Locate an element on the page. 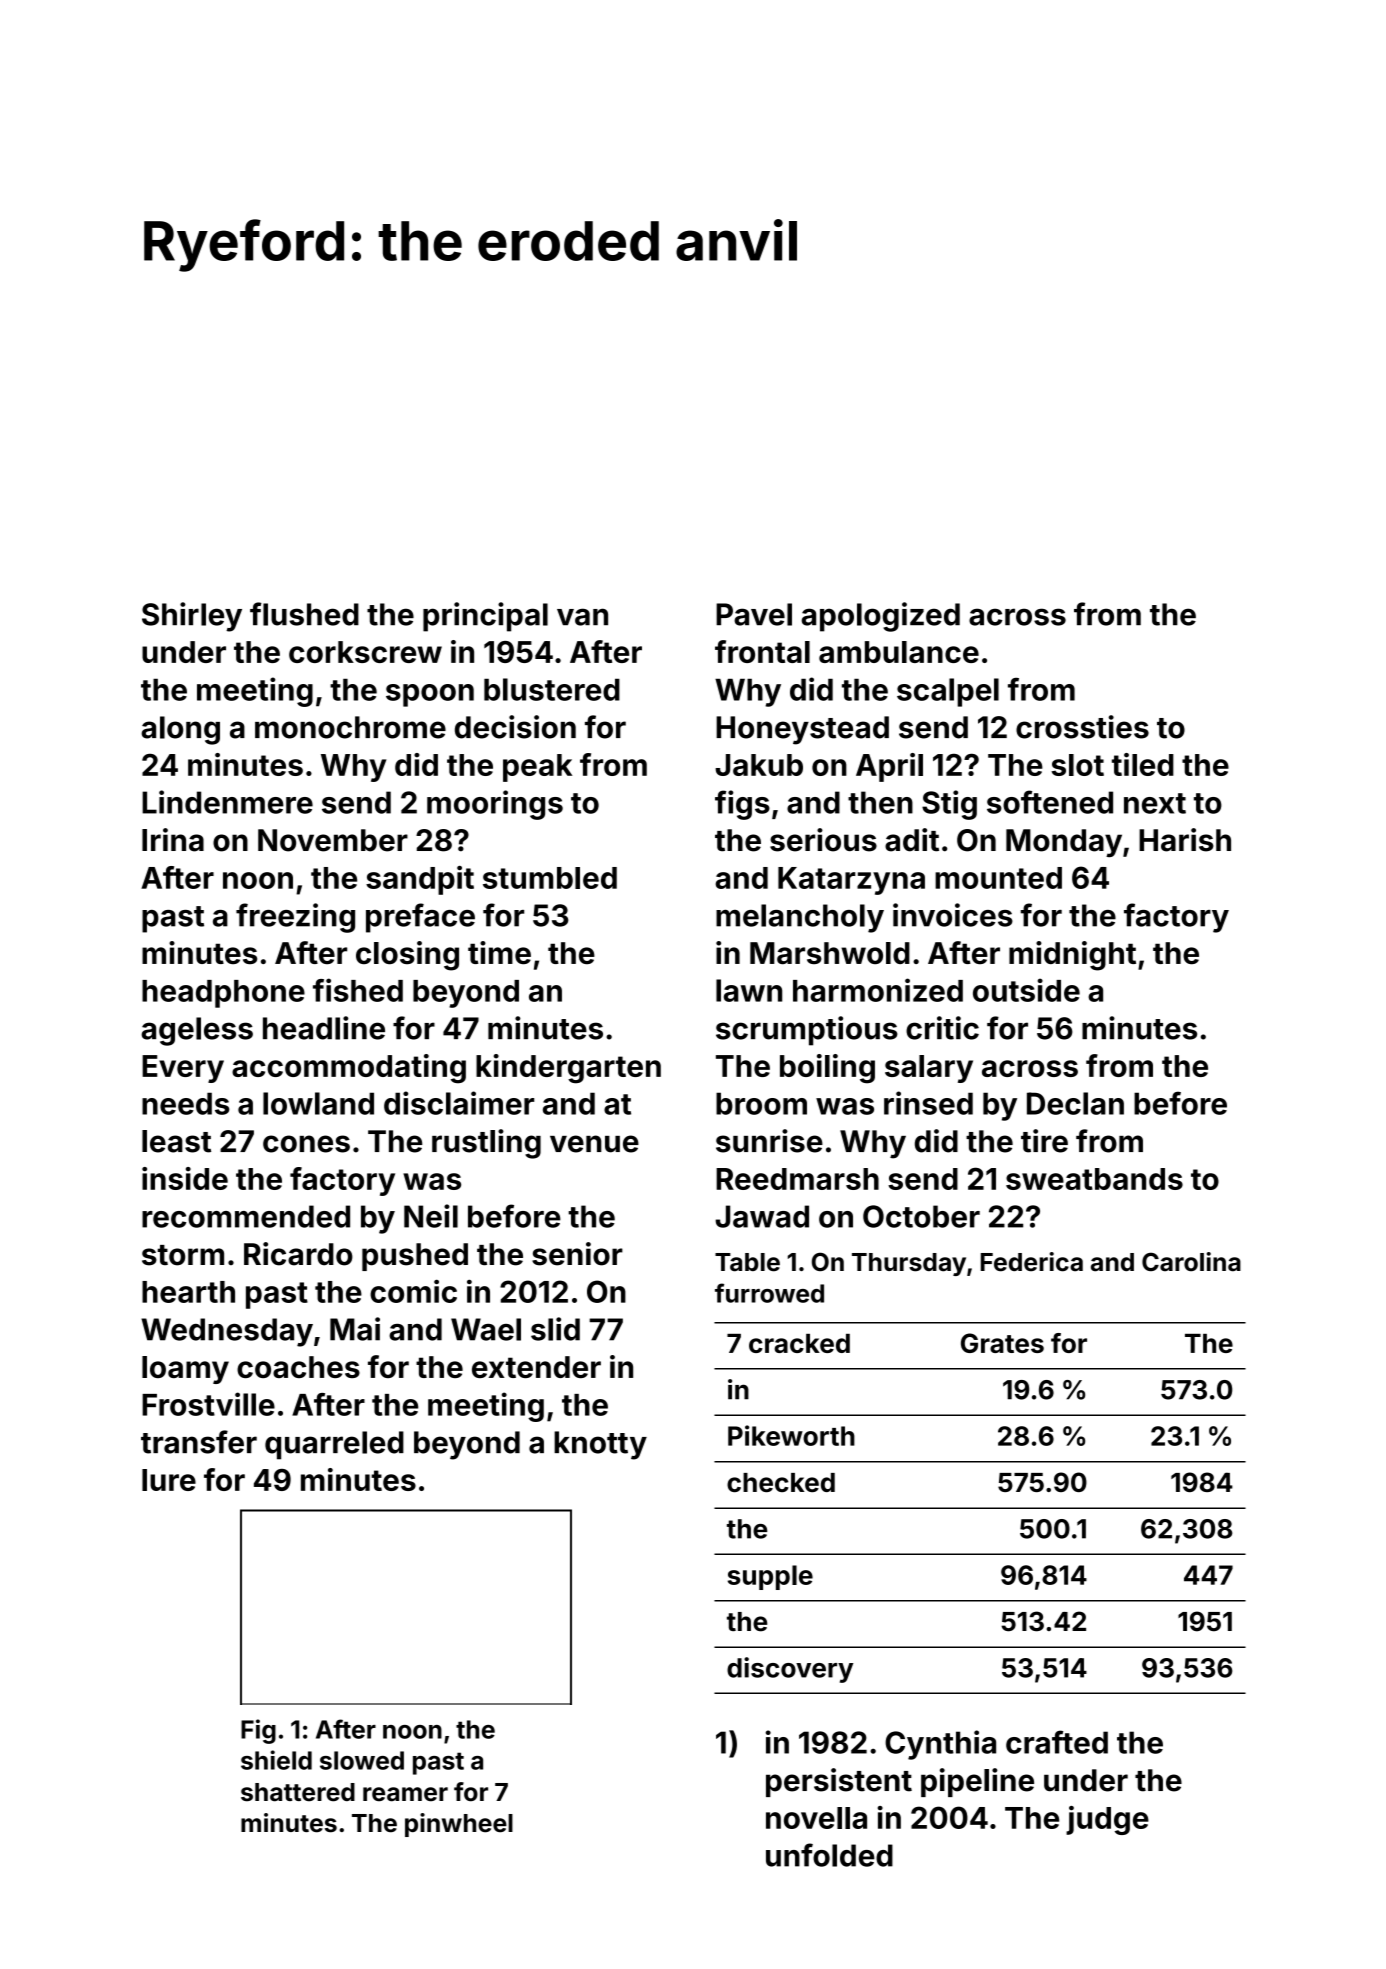 This page has width=1386, height=1969. van is located at coordinates (582, 617).
